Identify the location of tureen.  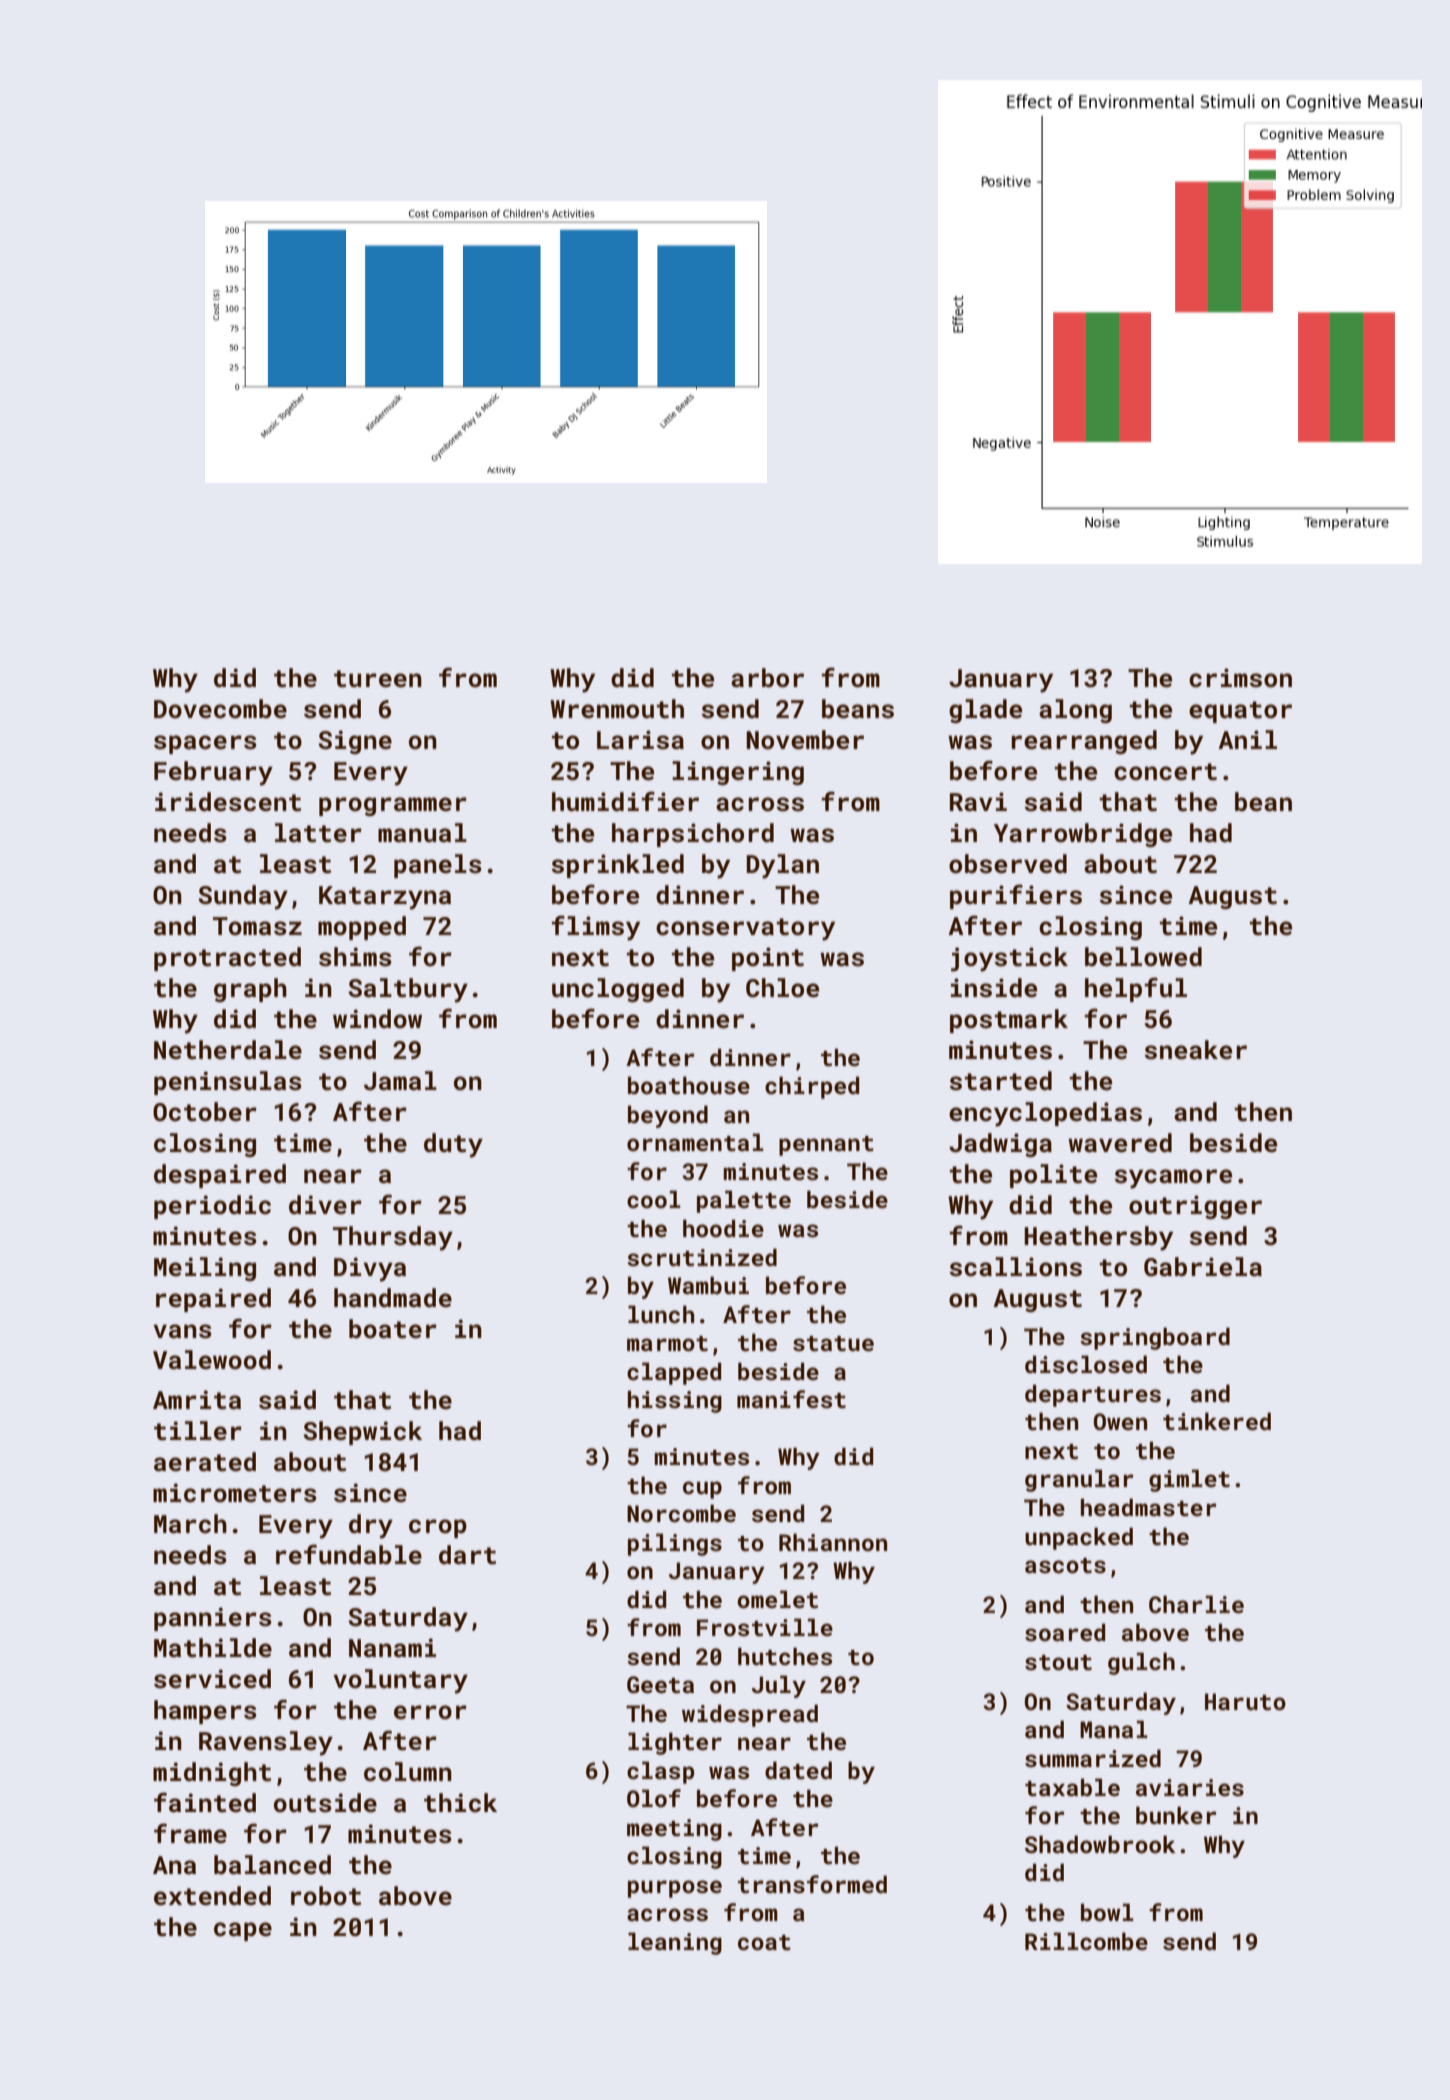
(378, 679).
